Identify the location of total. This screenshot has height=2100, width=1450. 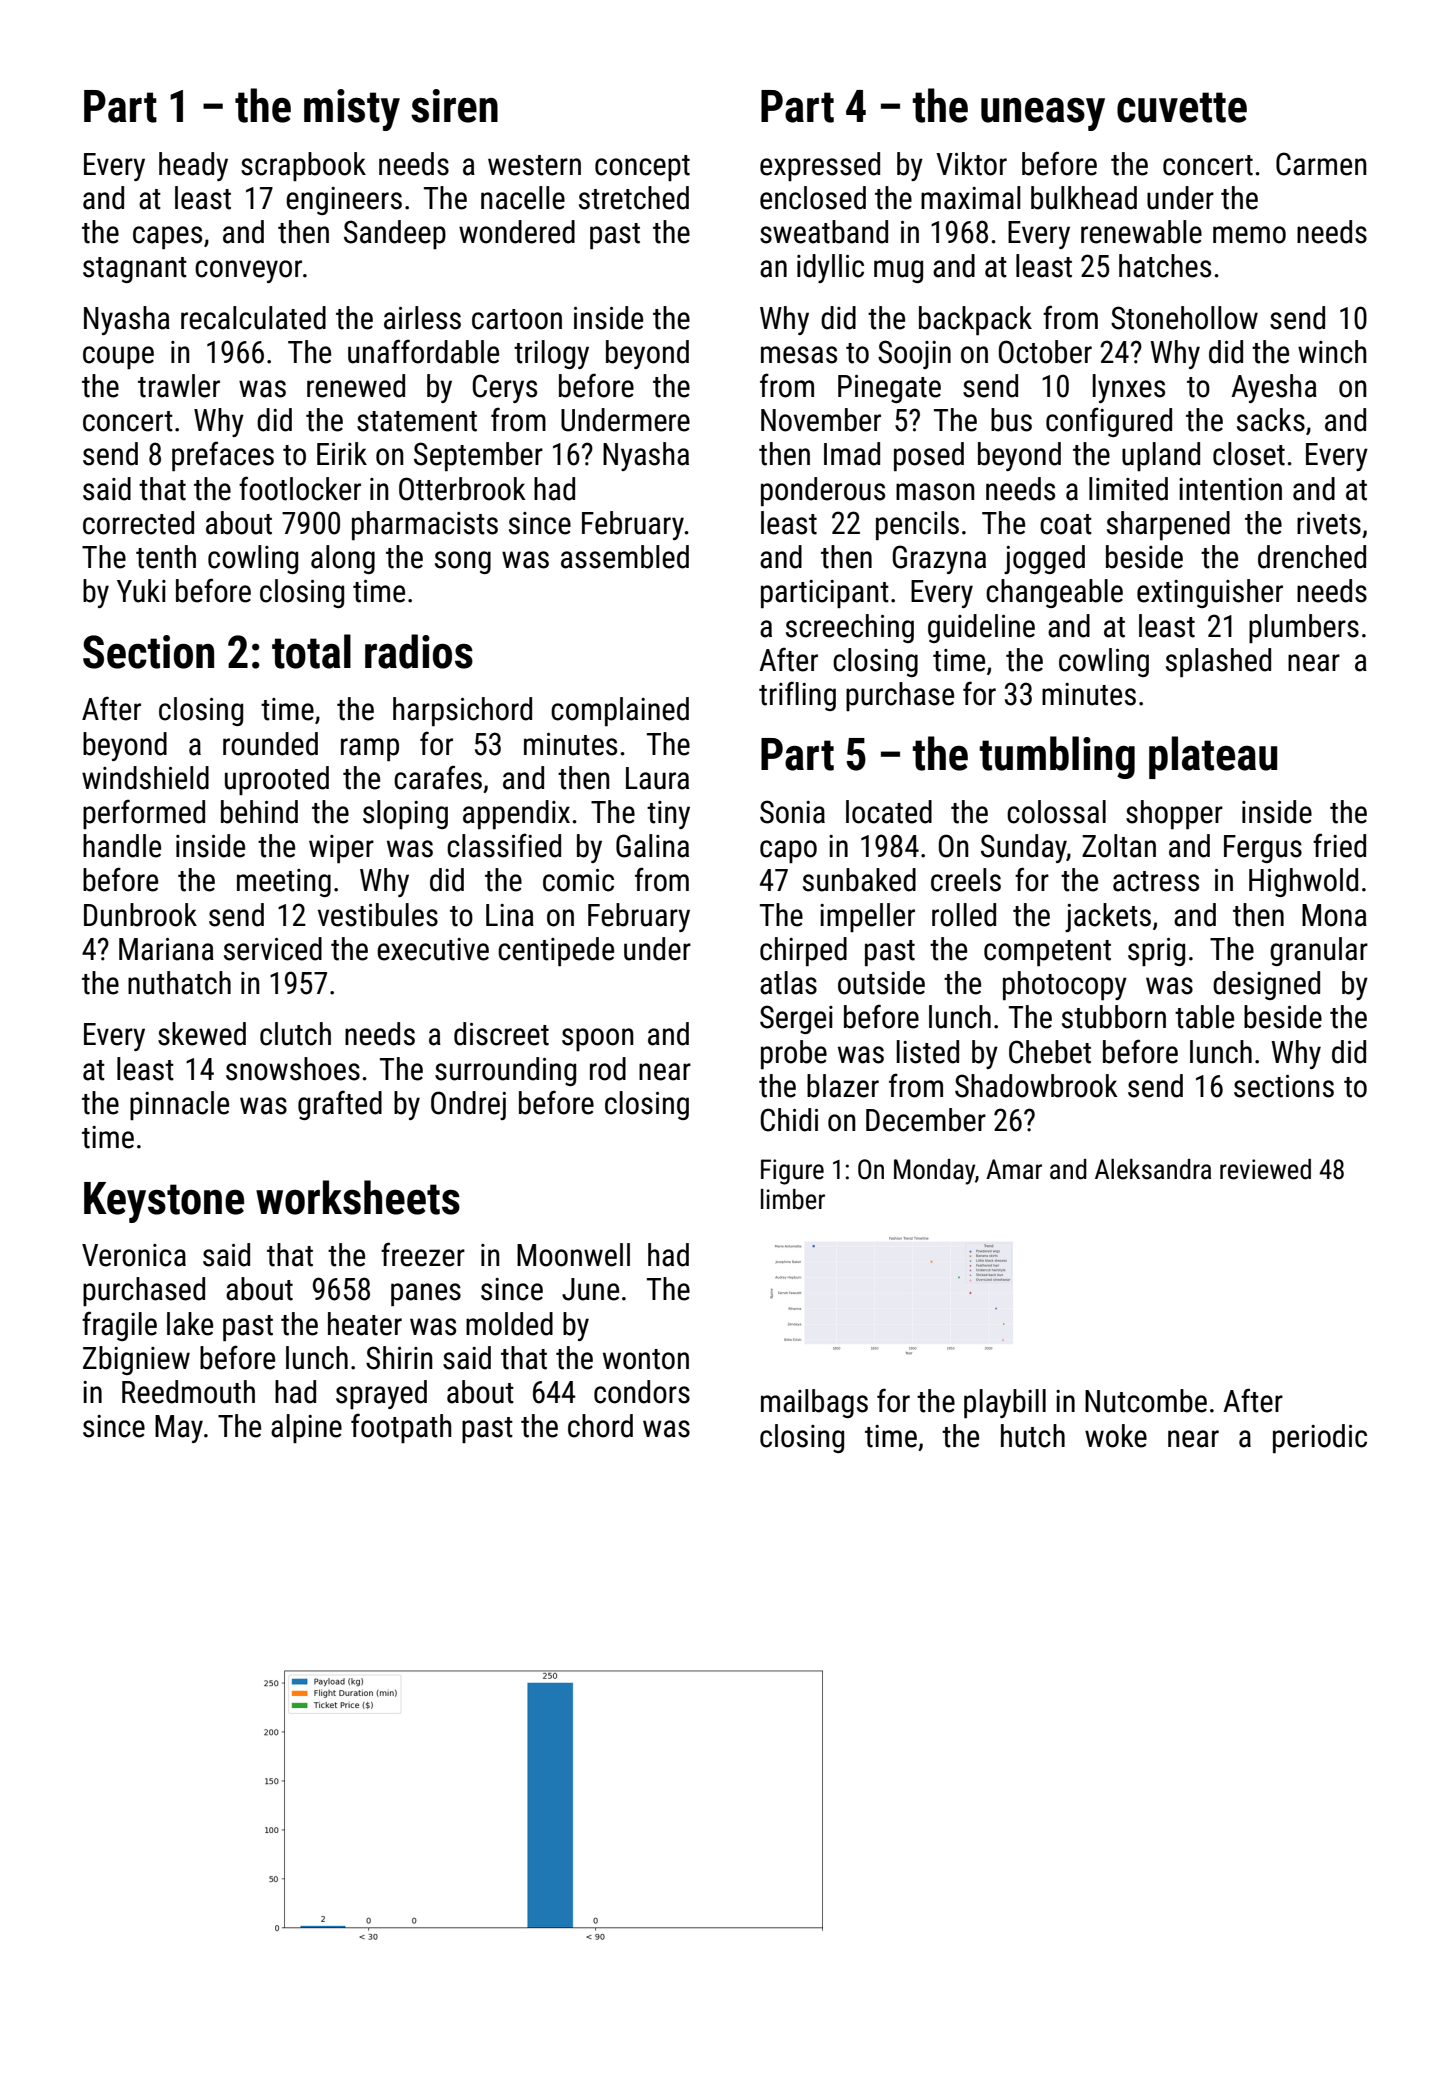
(311, 651).
